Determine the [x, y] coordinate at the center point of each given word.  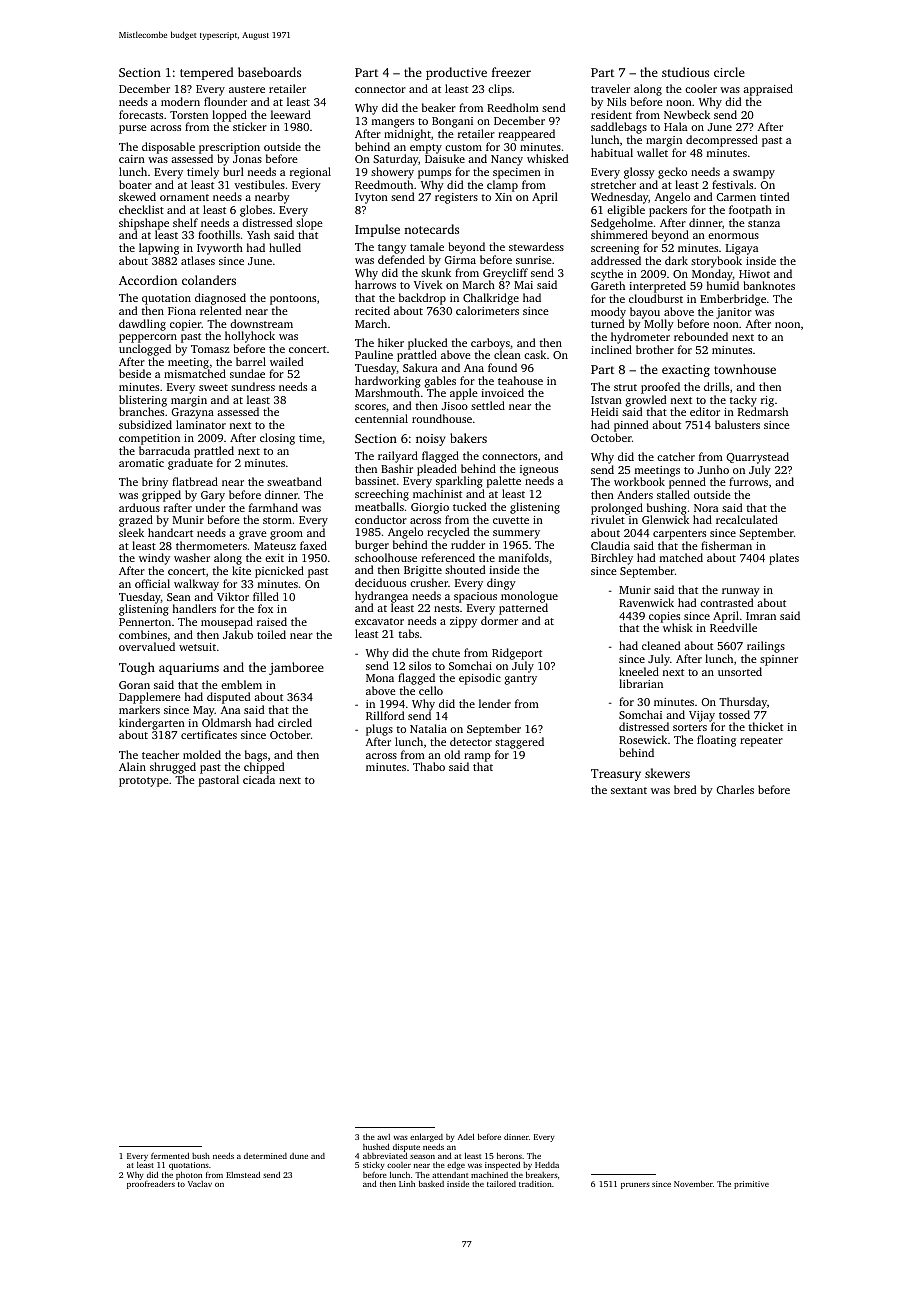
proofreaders [151, 1185]
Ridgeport [517, 654]
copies [664, 617]
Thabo [429, 766]
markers [139, 709]
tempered [207, 73]
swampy [754, 174]
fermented [170, 1155]
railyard [398, 457]
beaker [439, 107]
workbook [639, 481]
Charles [735, 789]
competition [149, 439]
